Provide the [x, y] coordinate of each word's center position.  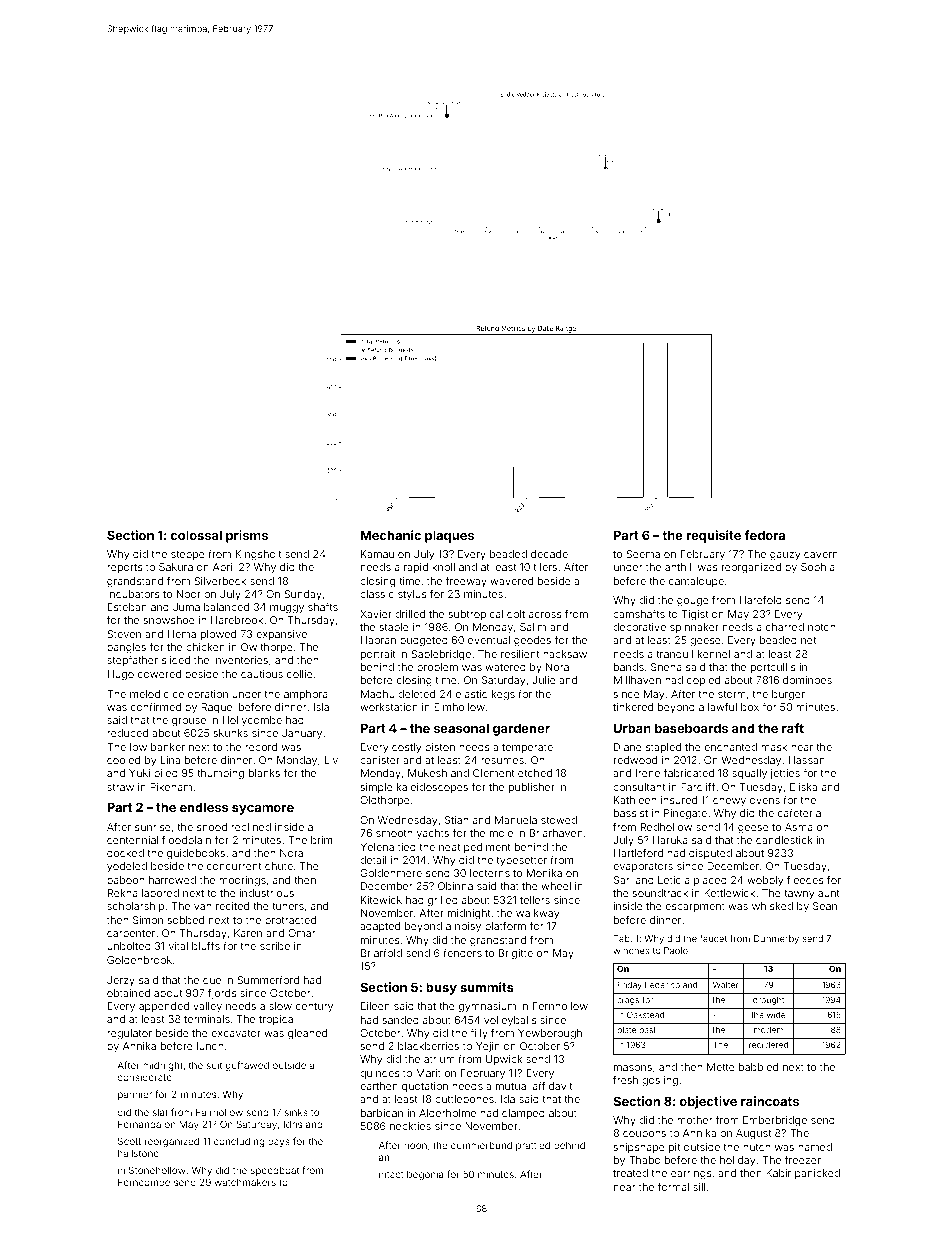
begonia [425, 1175]
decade [549, 554]
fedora [764, 535]
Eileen [375, 1006]
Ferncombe [144, 1182]
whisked [772, 906]
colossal [196, 535]
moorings [242, 881]
